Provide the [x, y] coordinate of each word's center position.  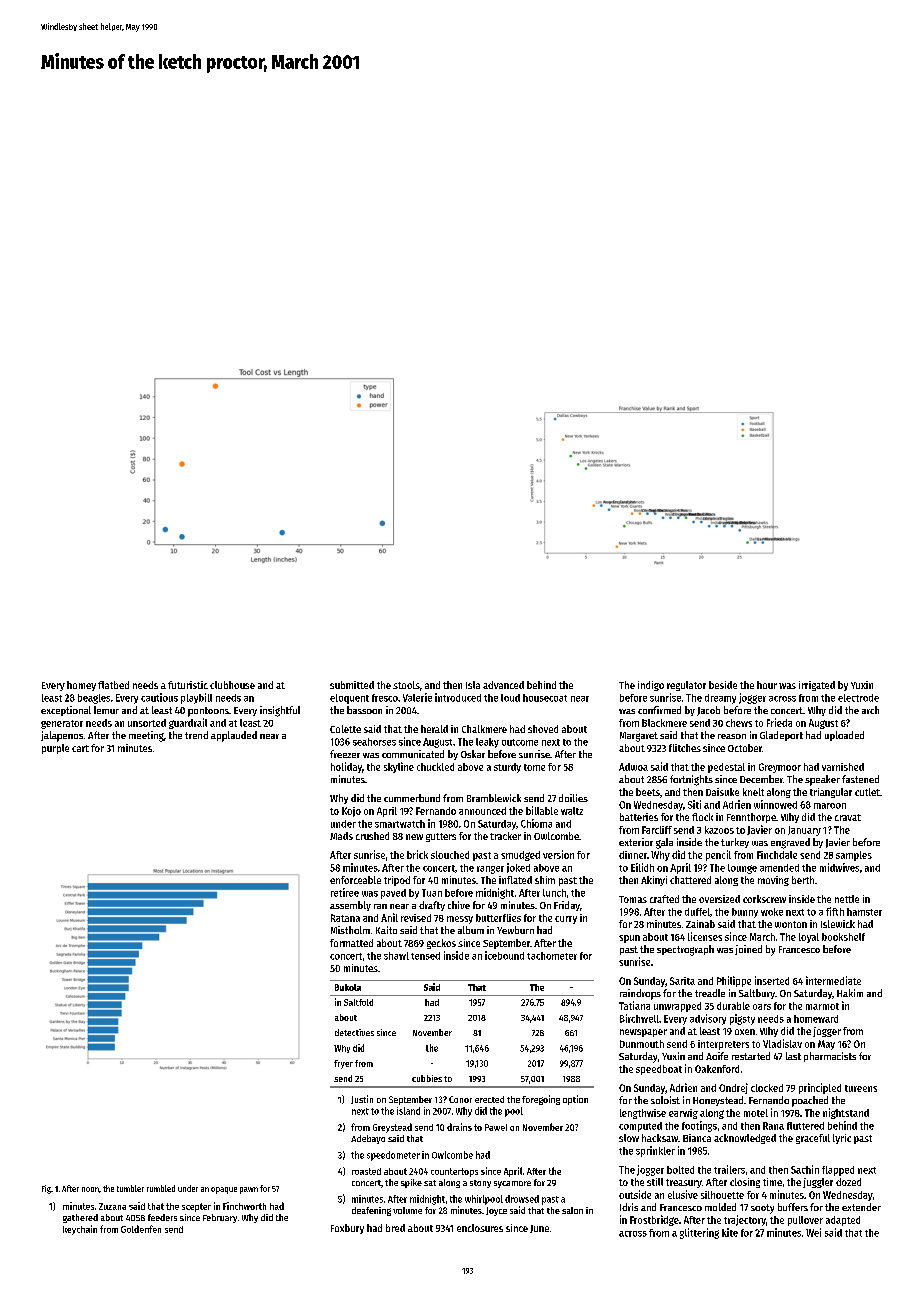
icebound [504, 955]
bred [395, 1228]
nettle [847, 899]
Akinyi [654, 881]
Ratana [345, 918]
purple [55, 749]
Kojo [351, 812]
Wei [813, 1232]
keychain [80, 1230]
